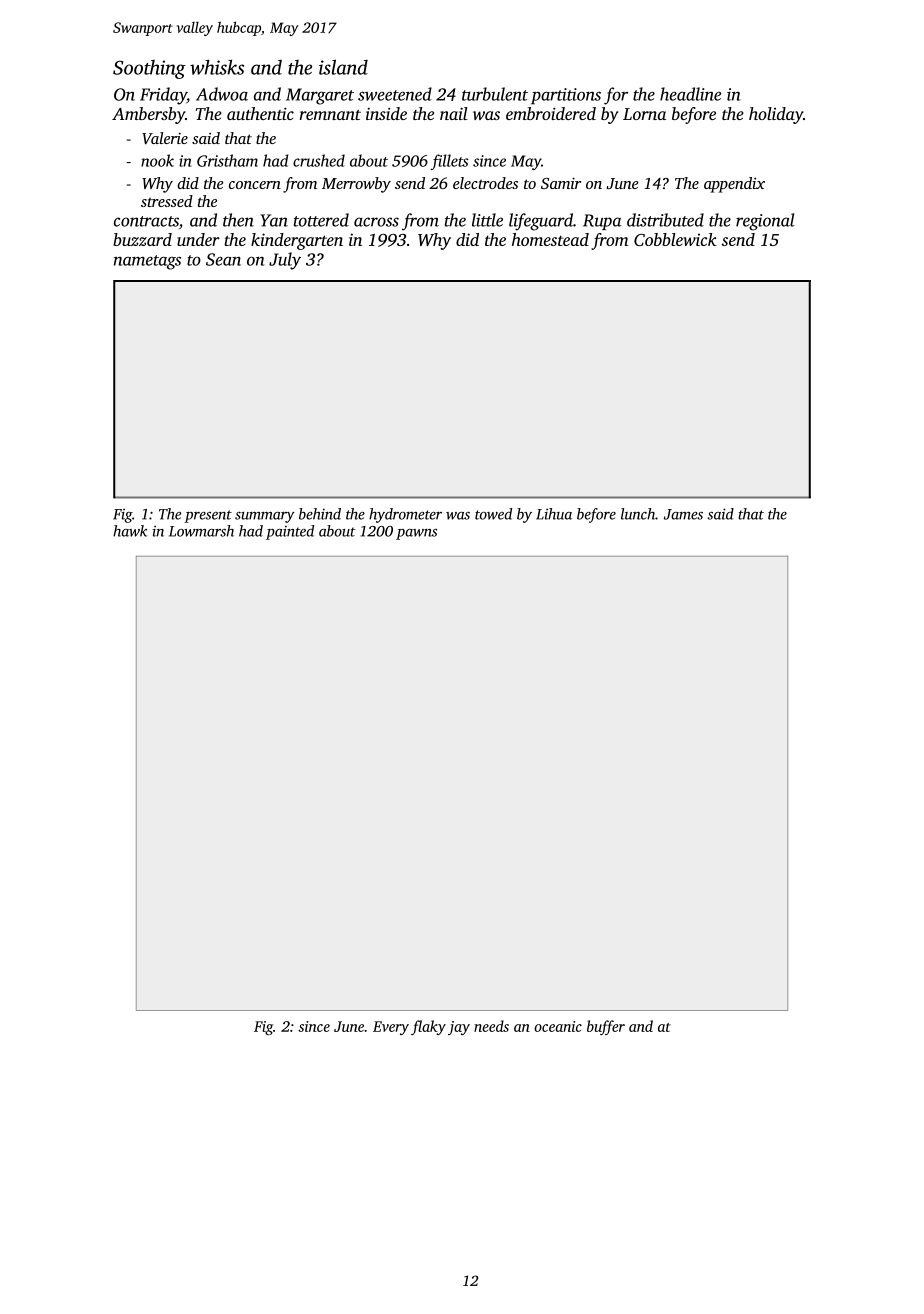  Describe the element at coordinates (683, 514) in the screenshot. I see `James` at that location.
